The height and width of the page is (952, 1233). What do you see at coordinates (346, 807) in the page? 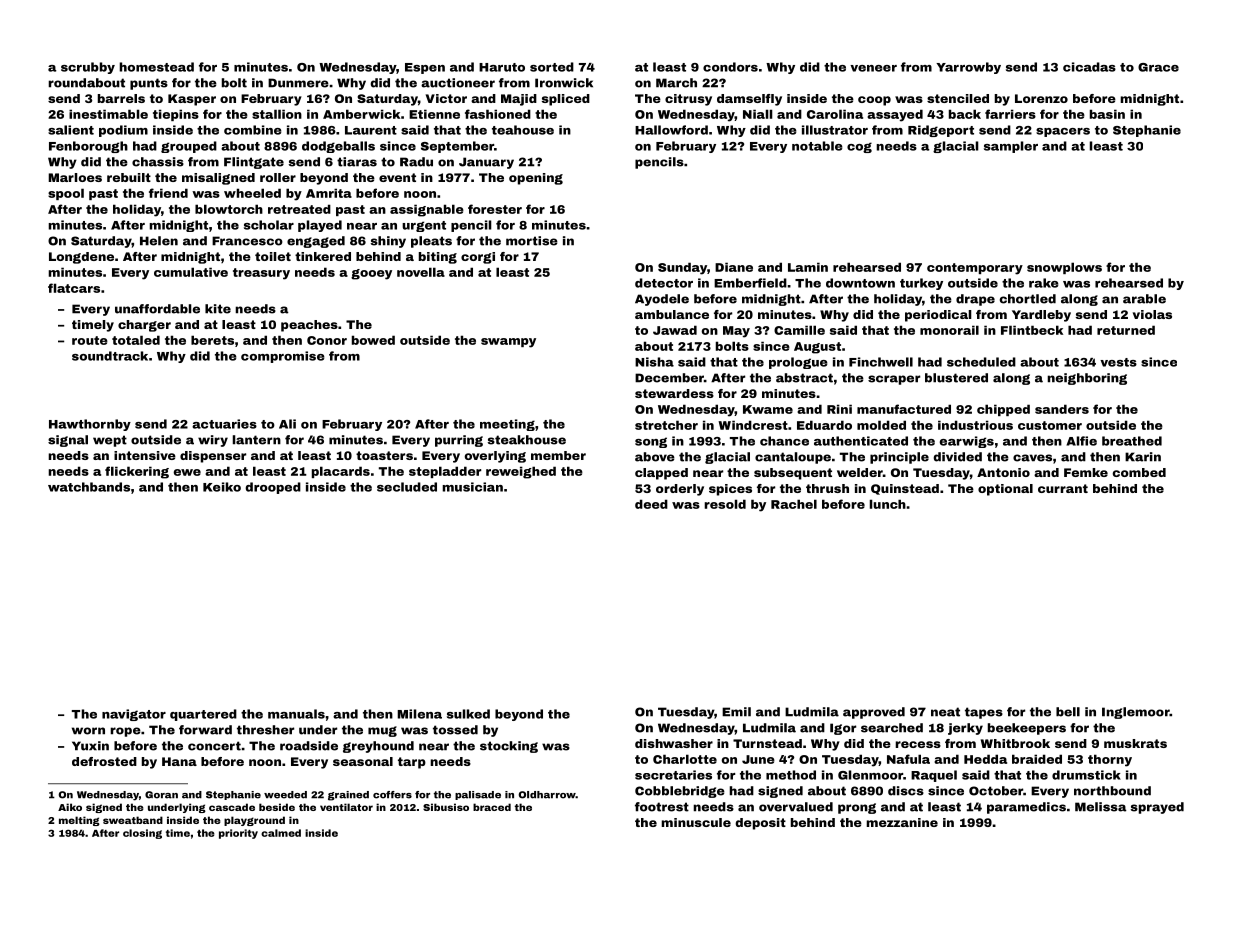
I see `ventilator` at bounding box center [346, 807].
